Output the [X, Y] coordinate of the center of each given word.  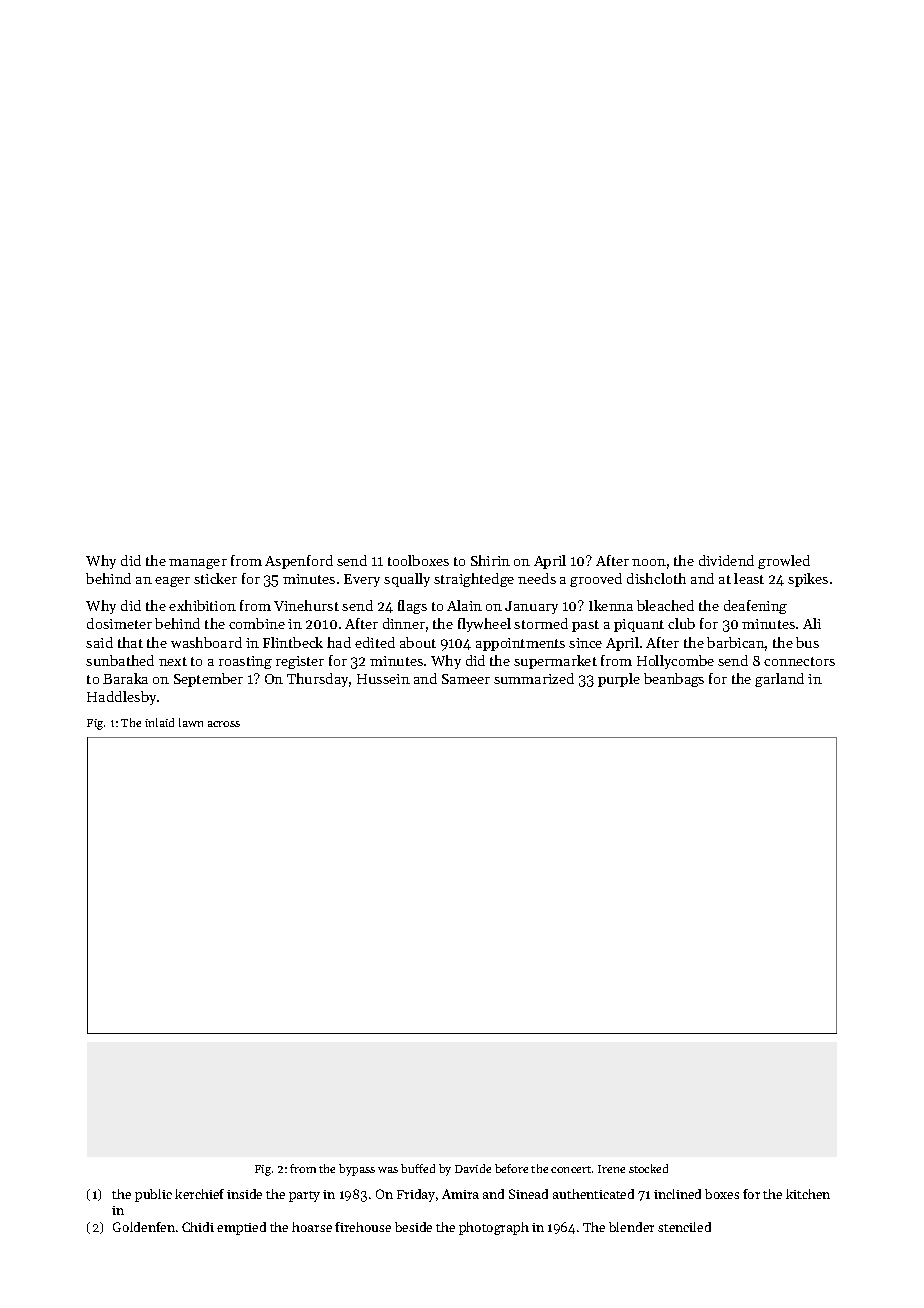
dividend [726, 560]
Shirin [490, 560]
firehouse [363, 1227]
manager [198, 564]
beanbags [674, 680]
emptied [241, 1228]
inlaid [159, 722]
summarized [534, 678]
